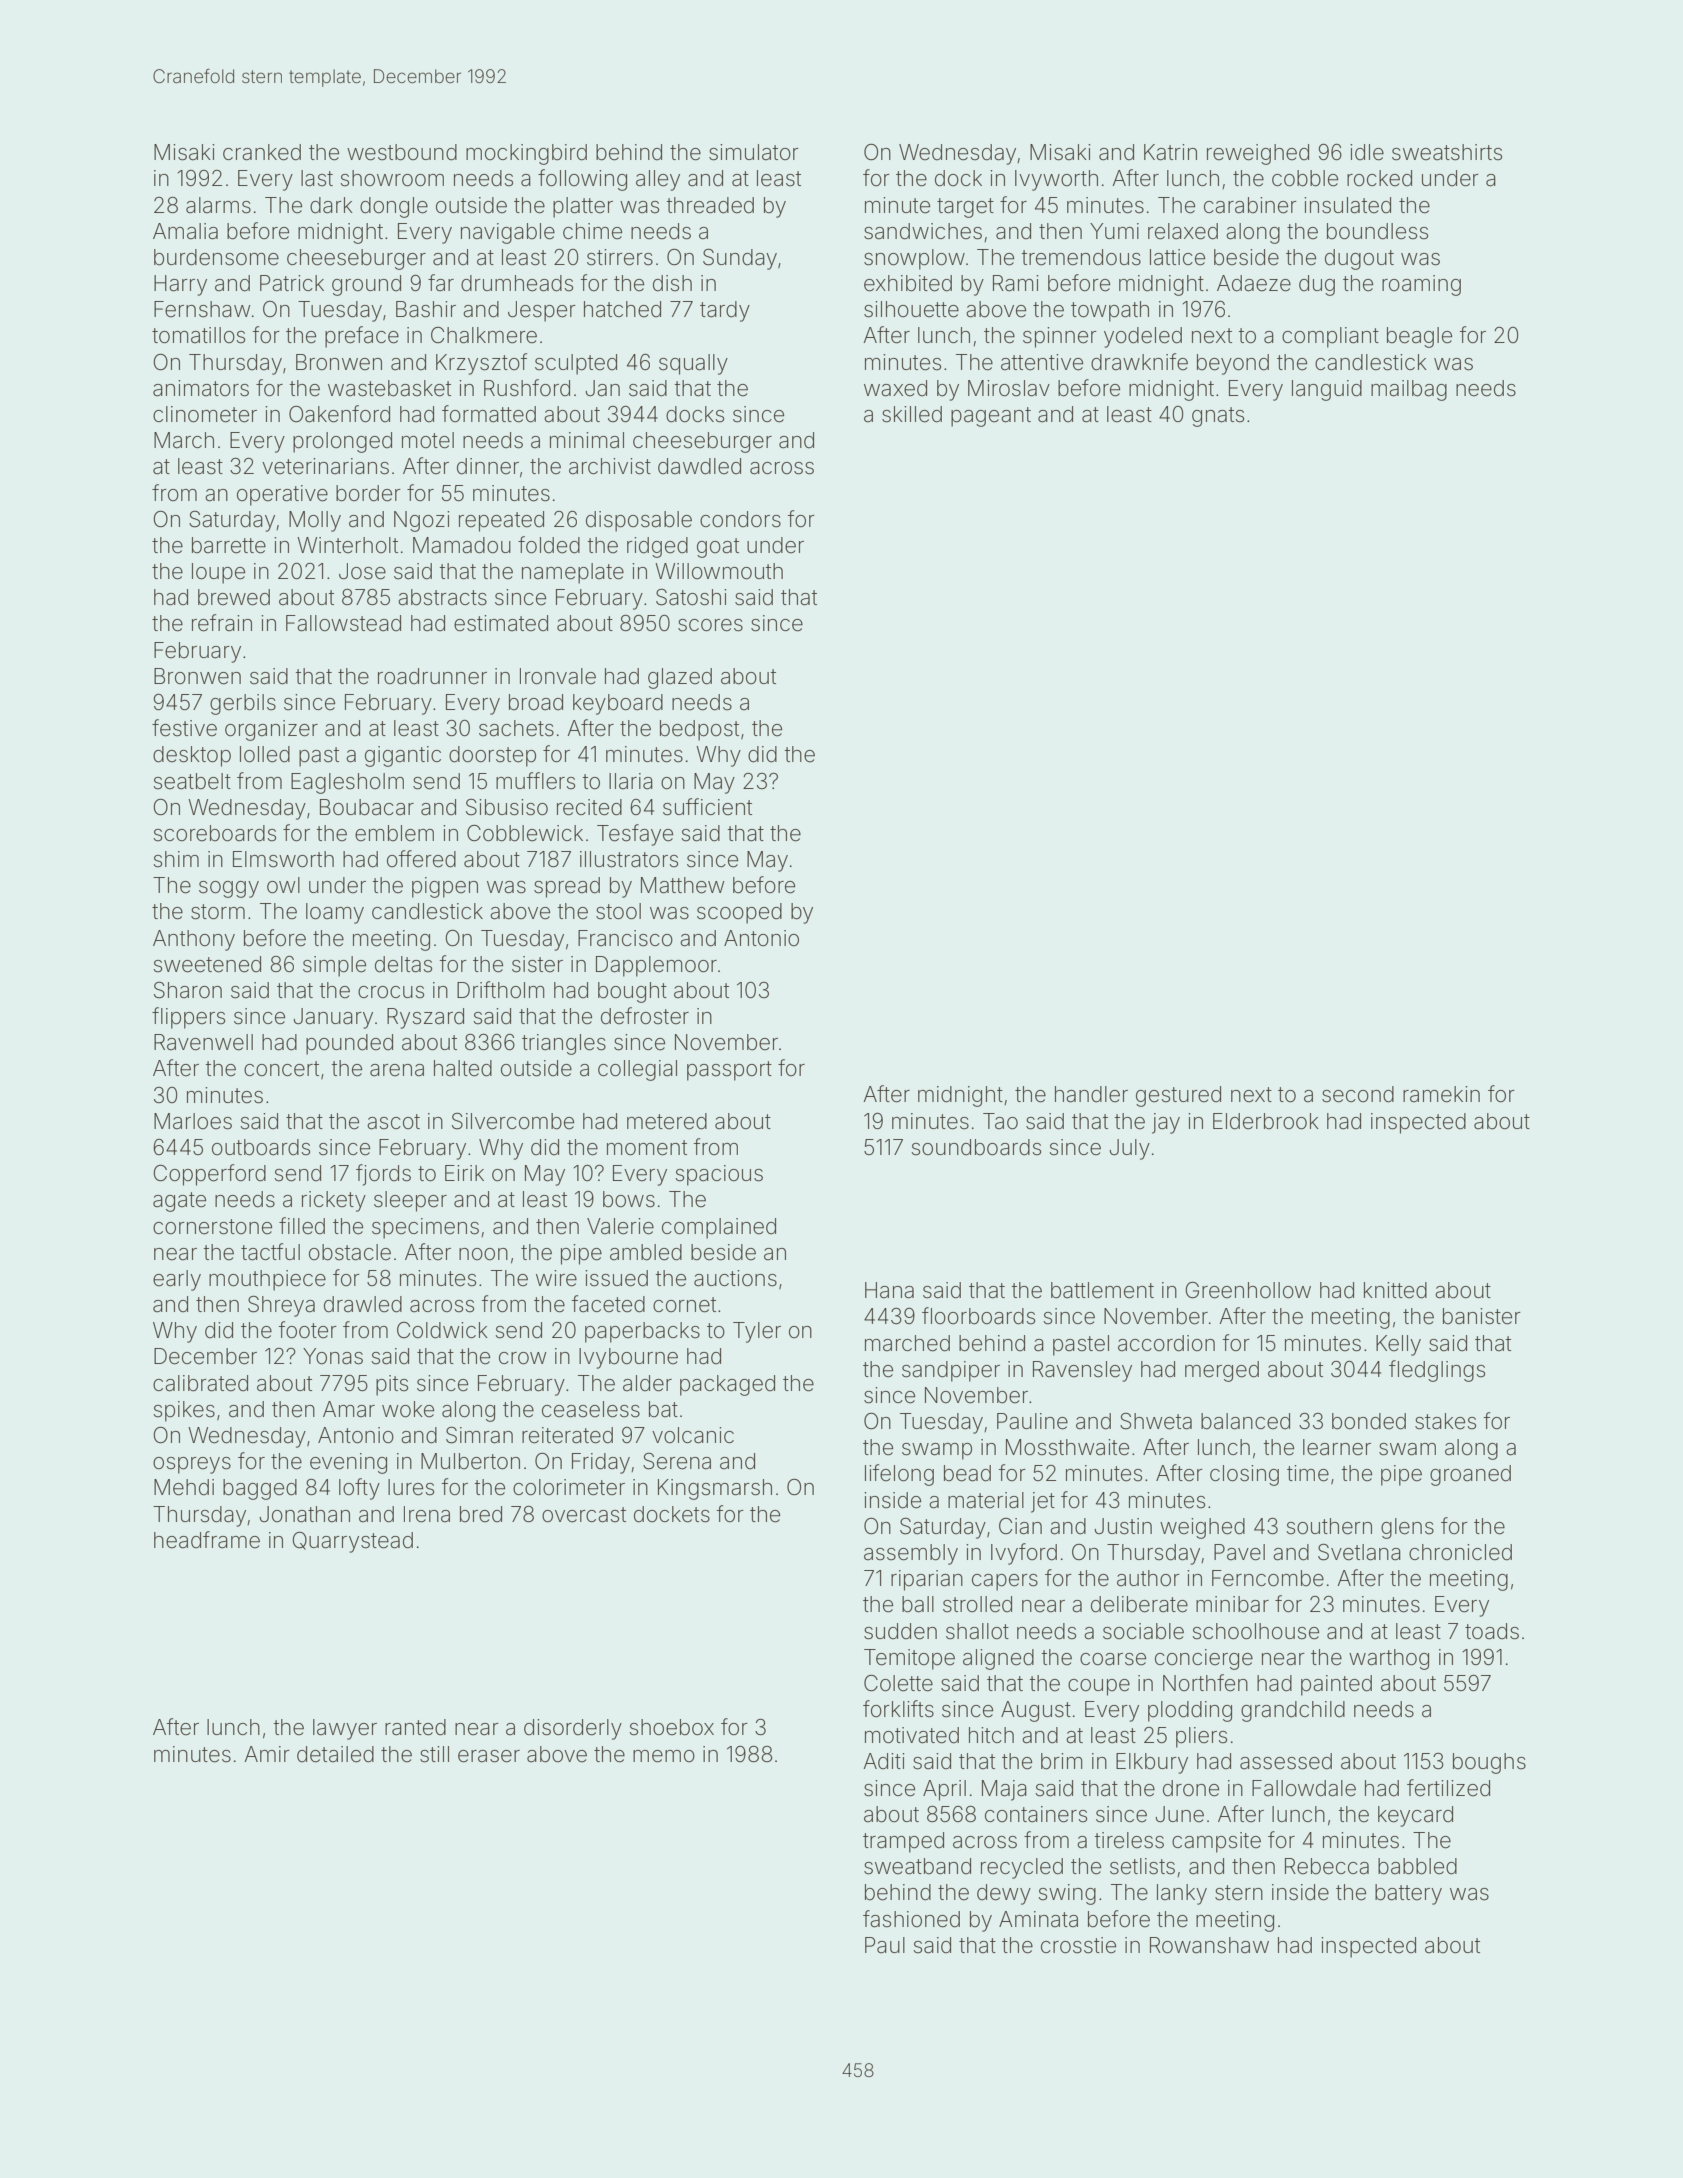 The width and height of the screenshot is (1683, 2178). I want to click on gnats, so click(1218, 417).
